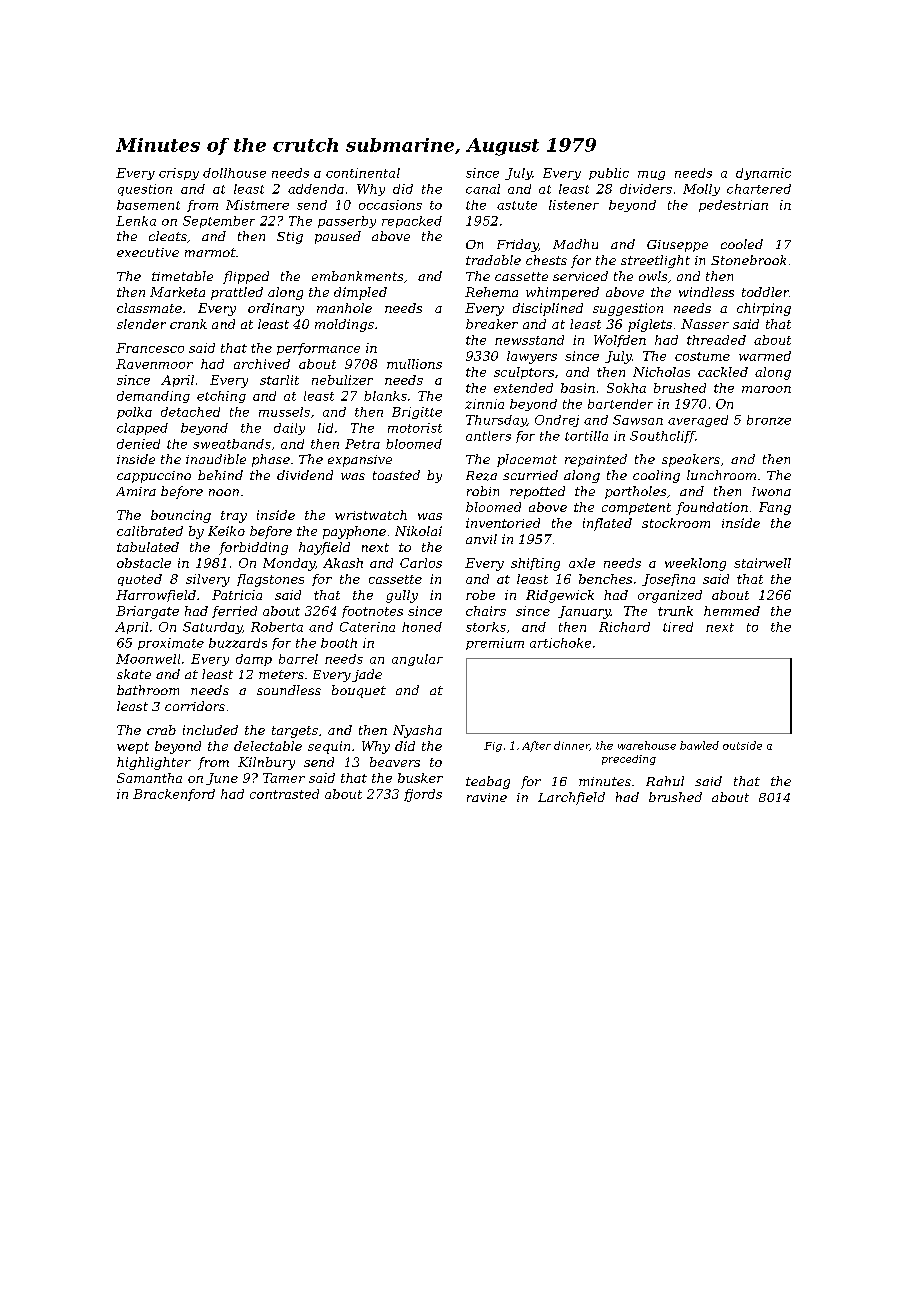 The image size is (908, 1316). What do you see at coordinates (363, 173) in the screenshot?
I see `continental` at bounding box center [363, 173].
